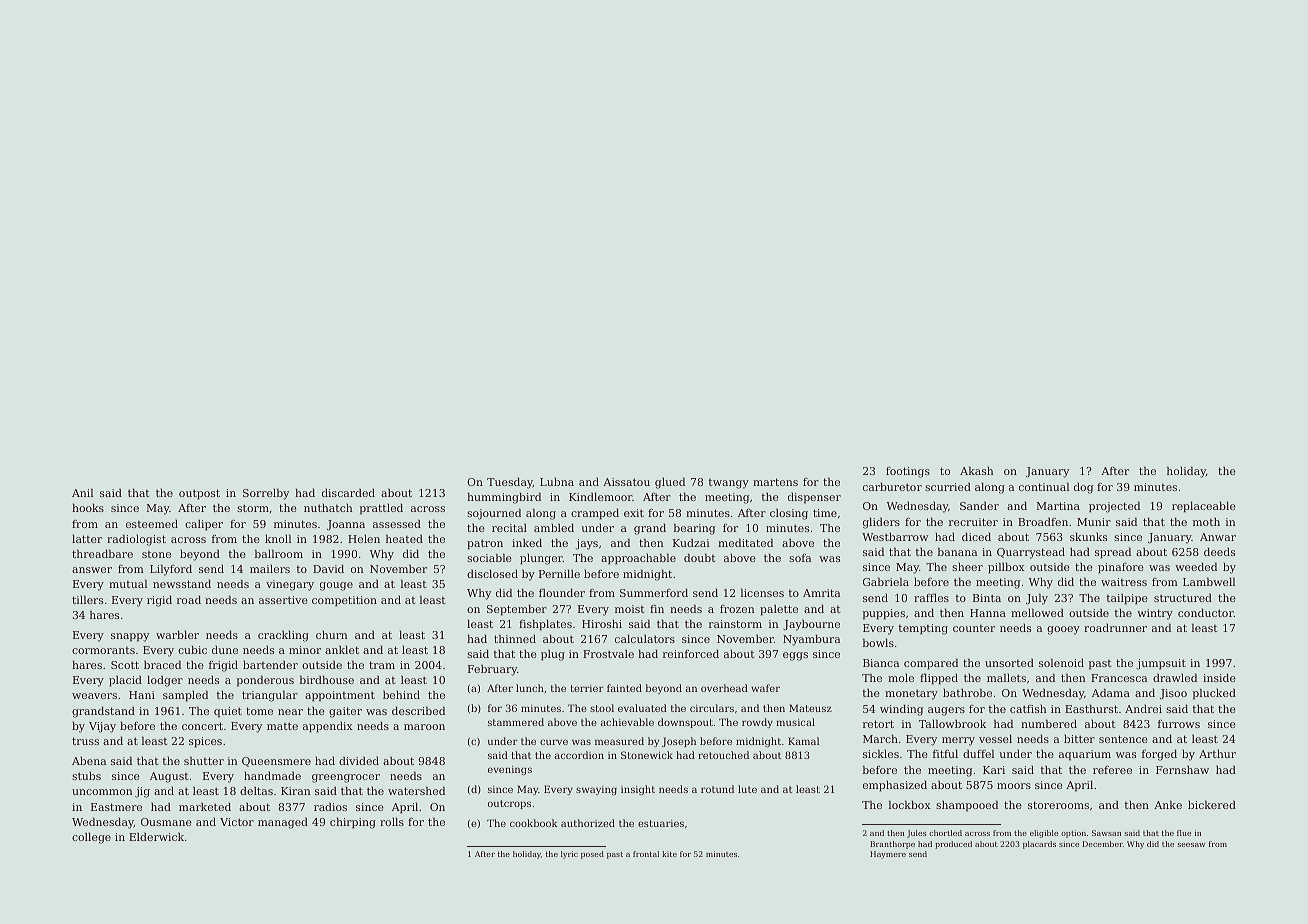 This document has width=1308, height=924. What do you see at coordinates (166, 822) in the document?
I see `Ousmane` at bounding box center [166, 822].
